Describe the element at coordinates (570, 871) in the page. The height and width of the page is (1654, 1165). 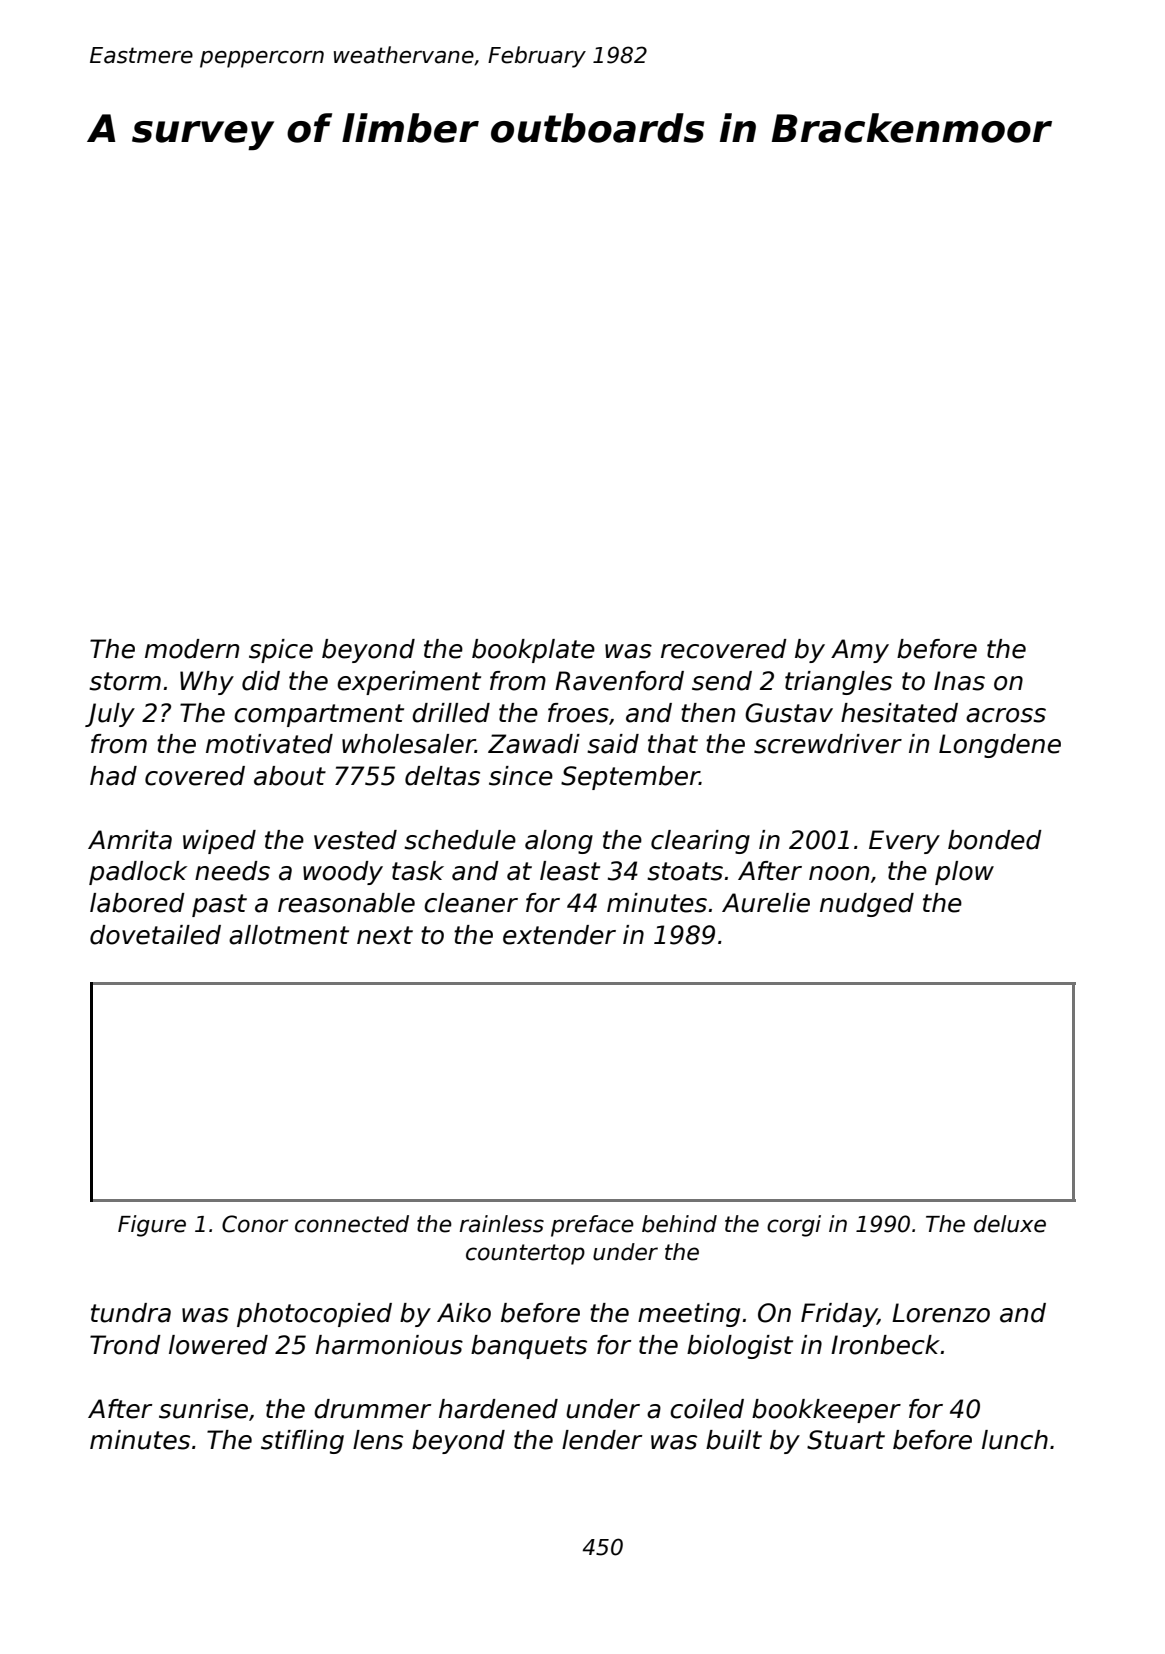
I see `least` at that location.
